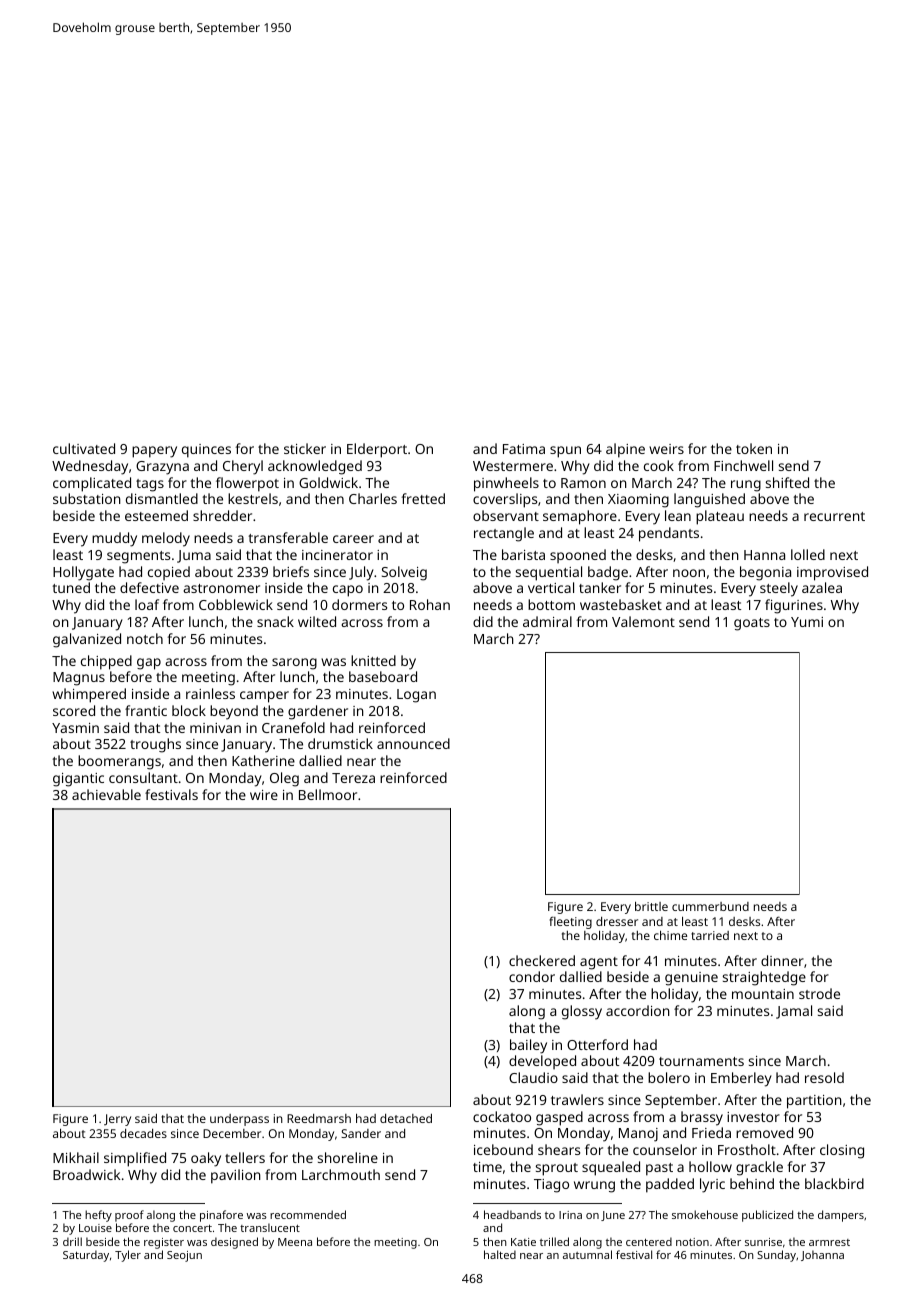  What do you see at coordinates (754, 448) in the screenshot?
I see `token` at bounding box center [754, 448].
